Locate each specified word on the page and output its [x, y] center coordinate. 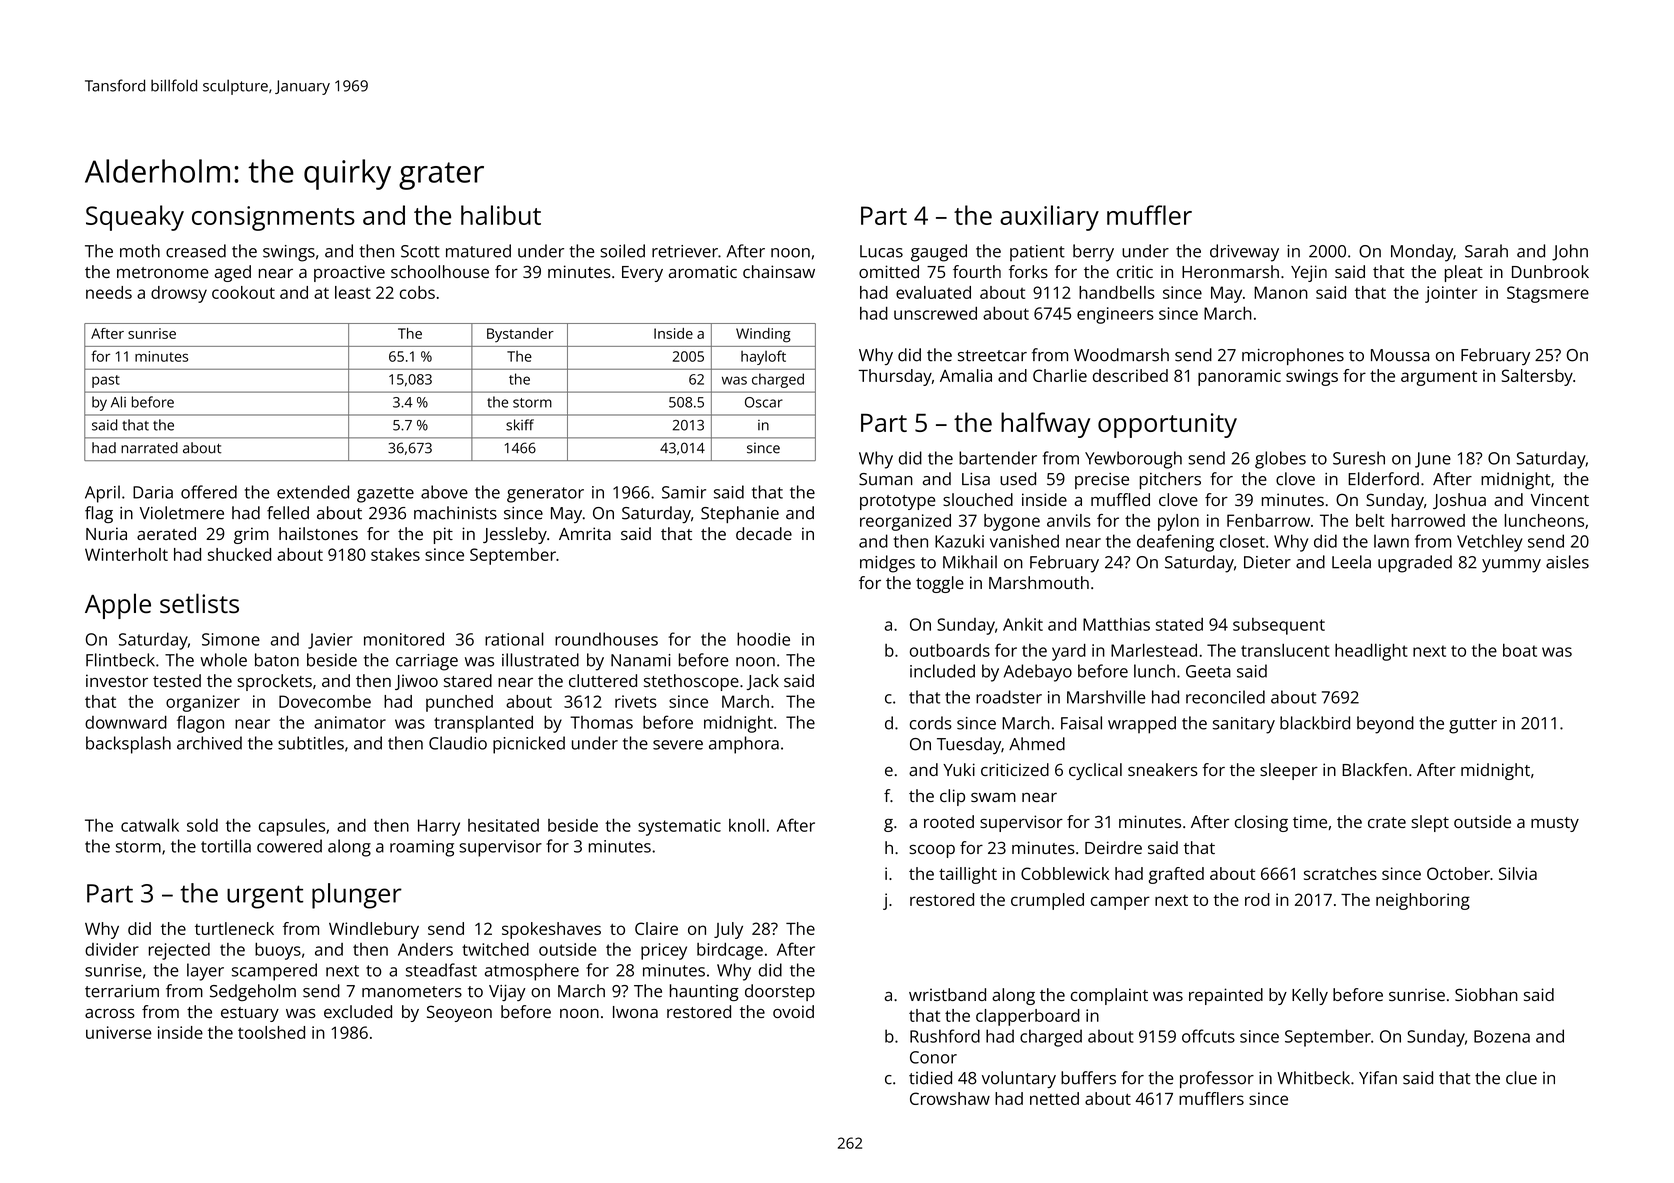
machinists [455, 513]
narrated [149, 448]
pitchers [1170, 480]
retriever [685, 251]
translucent [1285, 650]
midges [887, 564]
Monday [1422, 253]
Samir [684, 492]
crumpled [1047, 901]
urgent [265, 897]
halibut [501, 215]
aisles [1567, 562]
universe [119, 1032]
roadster [1009, 697]
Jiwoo [416, 682]
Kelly [1310, 996]
